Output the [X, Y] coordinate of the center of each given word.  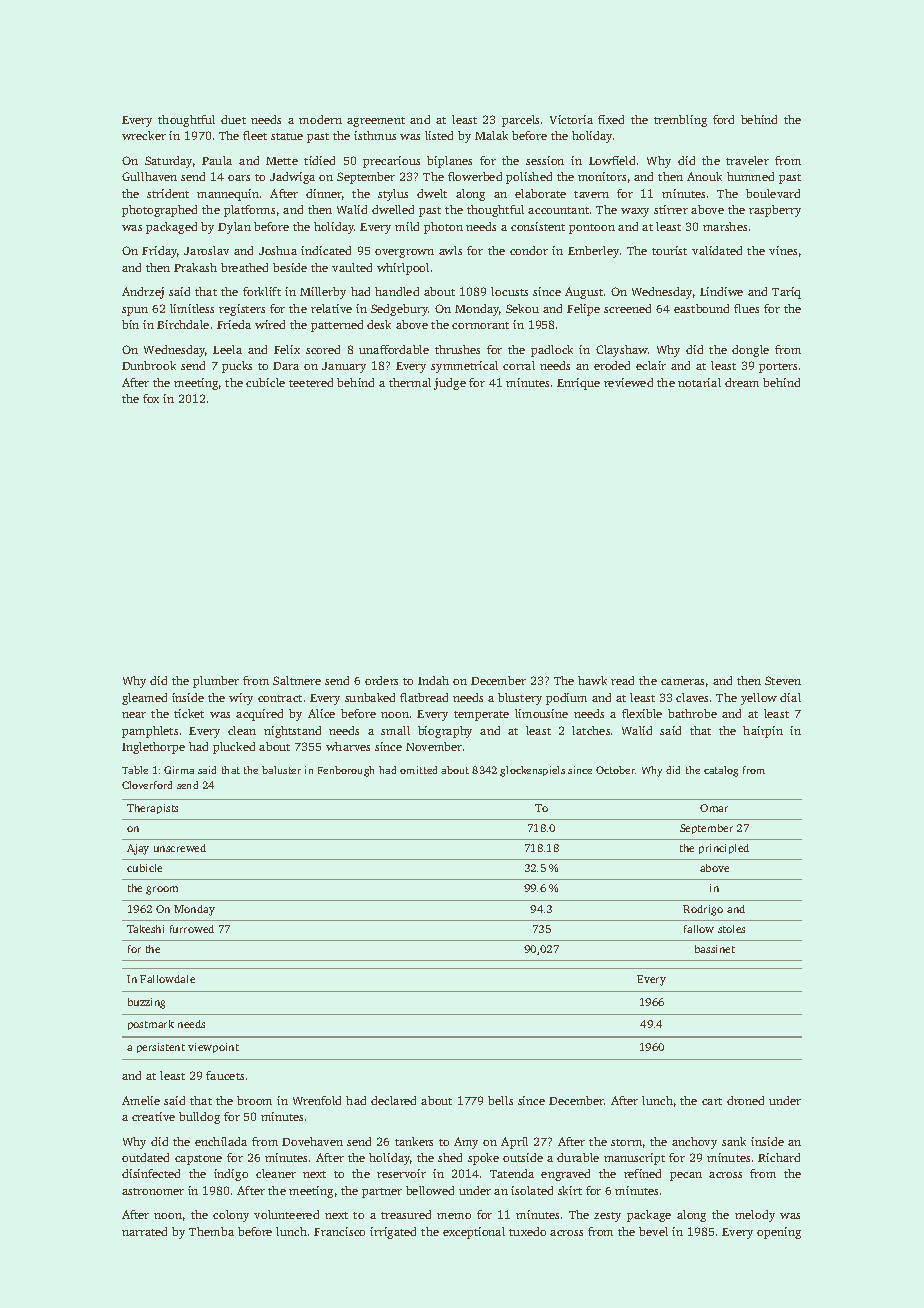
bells [500, 1100]
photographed [159, 211]
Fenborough [346, 771]
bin [130, 324]
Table [135, 770]
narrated [144, 1231]
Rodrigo [703, 910]
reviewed [628, 382]
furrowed [192, 929]
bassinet [715, 949]
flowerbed [475, 176]
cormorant [480, 325]
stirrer [671, 209]
